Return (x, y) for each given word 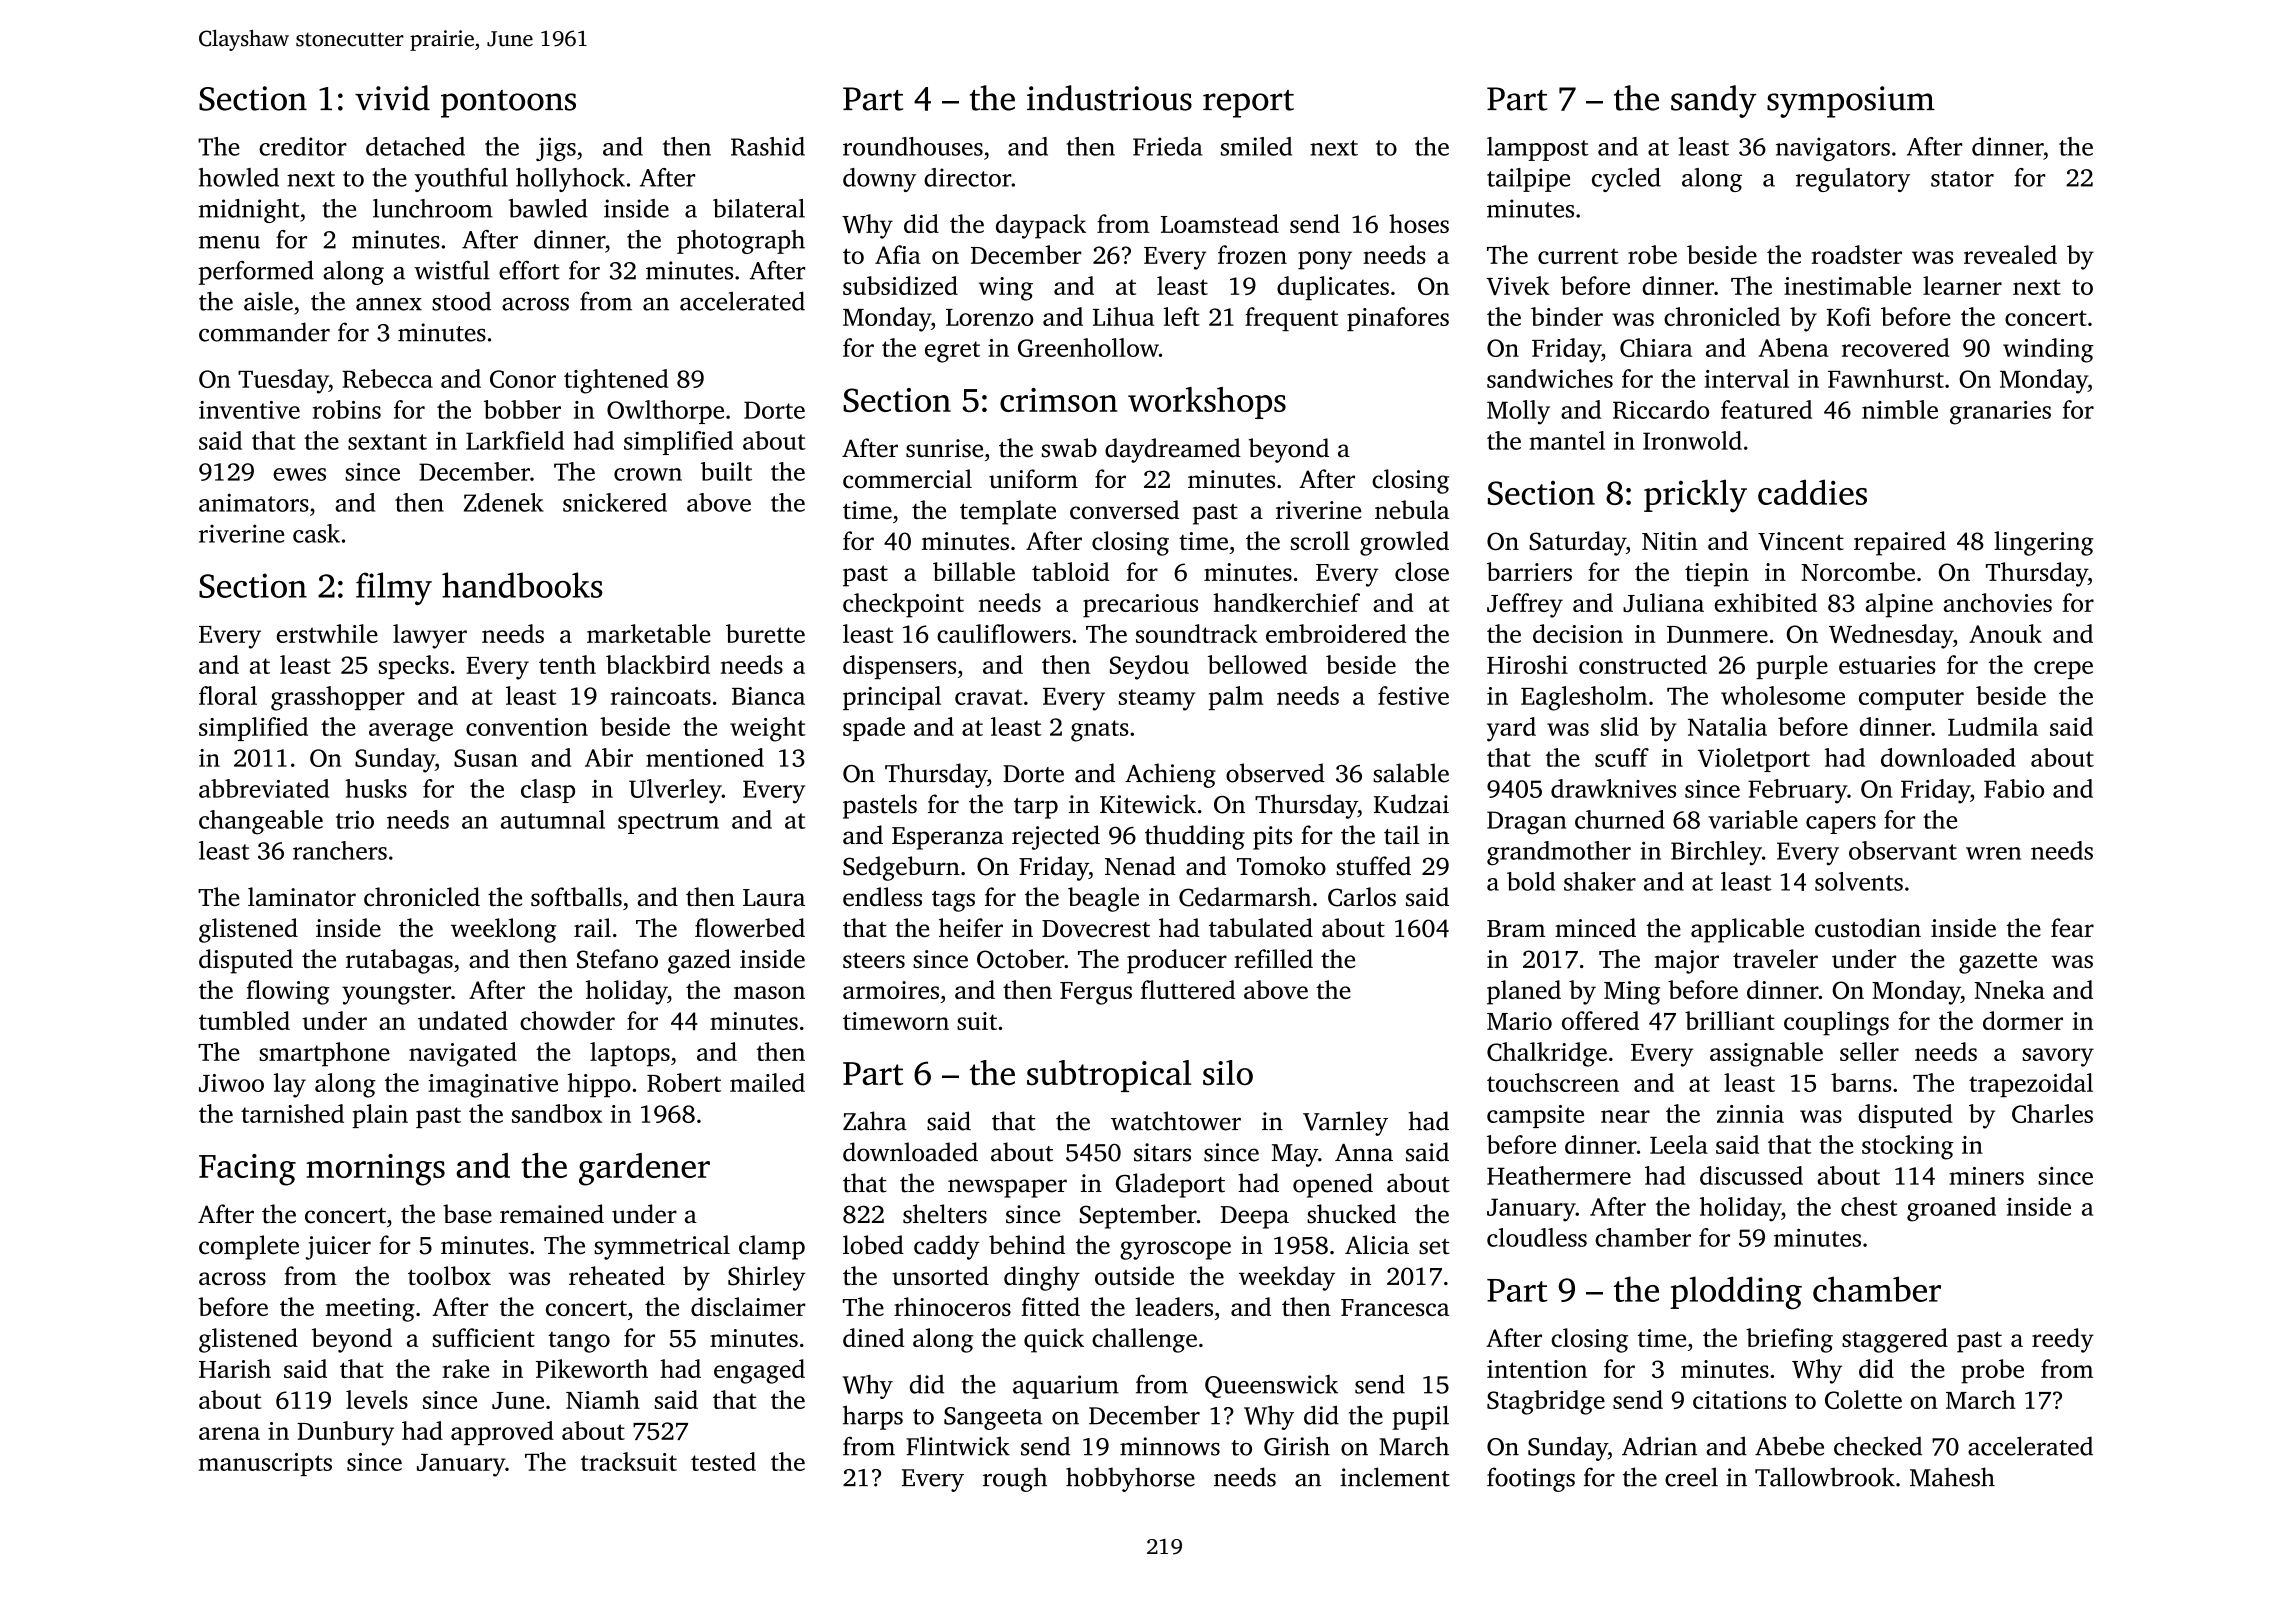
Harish (235, 1368)
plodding (1736, 1293)
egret (952, 352)
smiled (1256, 146)
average (411, 732)
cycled (1626, 180)
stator (1962, 179)
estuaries (1887, 665)
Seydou (1149, 667)
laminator (302, 897)
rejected (1056, 837)
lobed (873, 1245)
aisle (268, 301)
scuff (1622, 757)
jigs (556, 149)
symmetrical (662, 1247)
